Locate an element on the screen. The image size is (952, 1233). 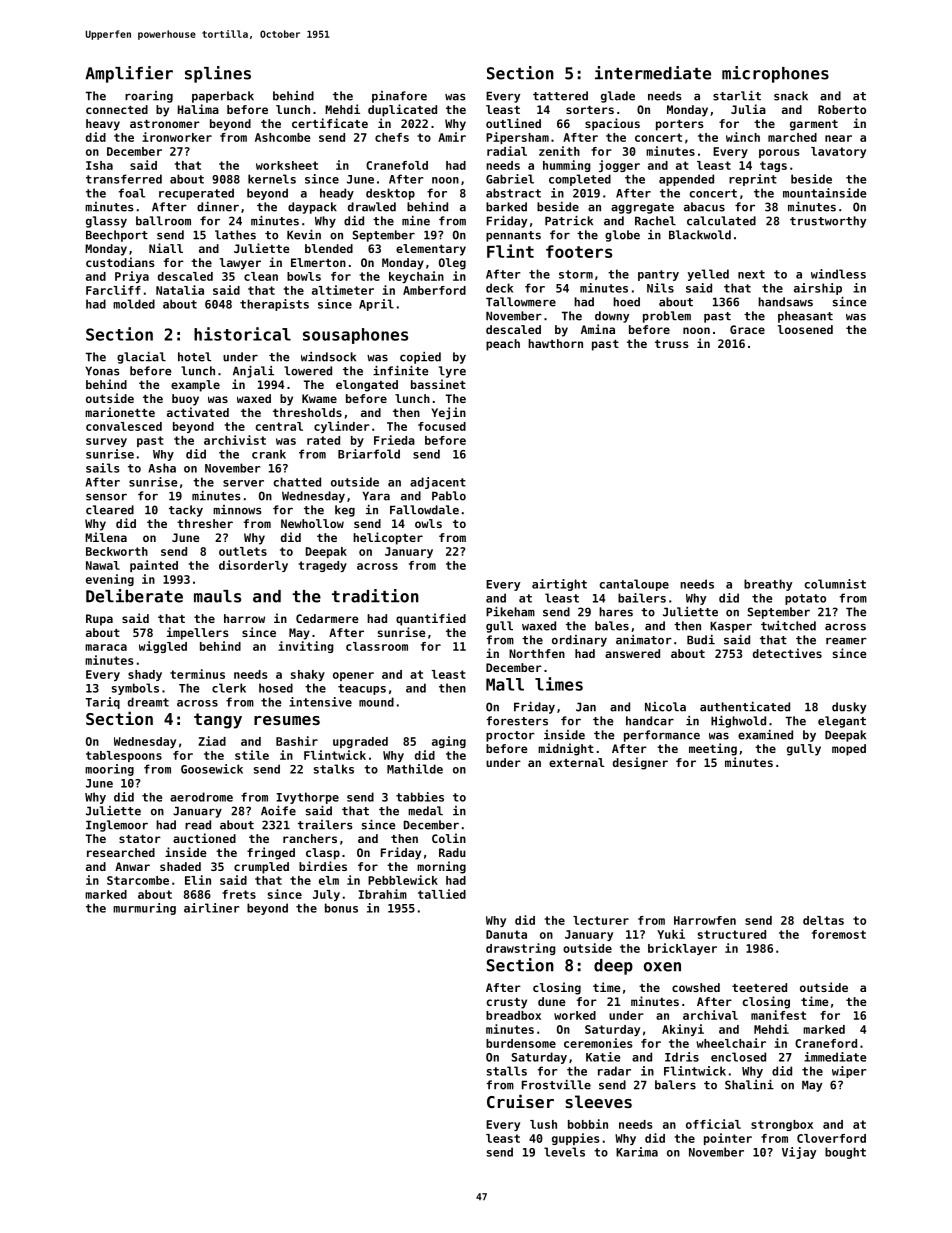
astronomer is located at coordinates (165, 124).
